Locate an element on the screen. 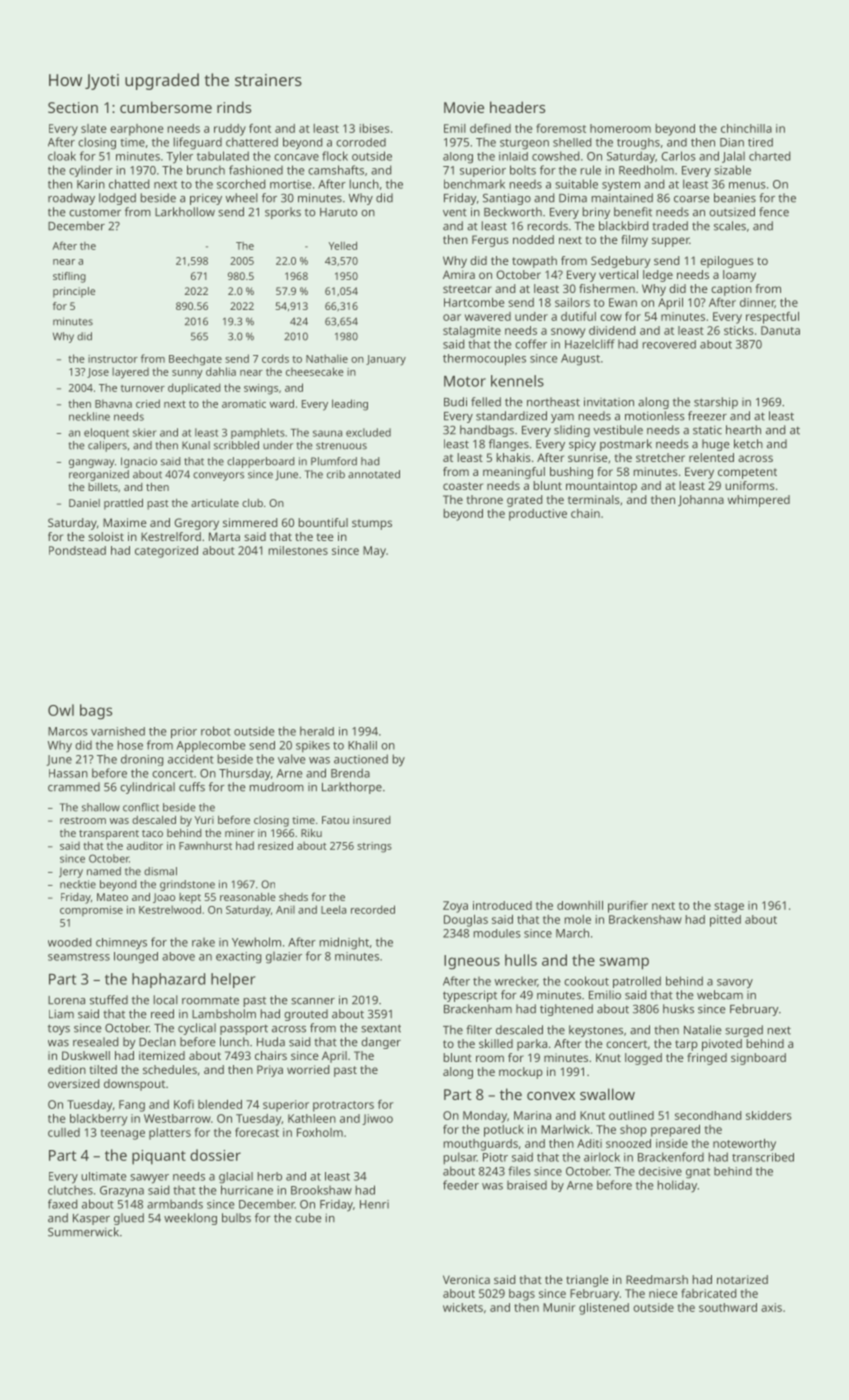 Image resolution: width=849 pixels, height=1400 pixels. ledge is located at coordinates (658, 276).
